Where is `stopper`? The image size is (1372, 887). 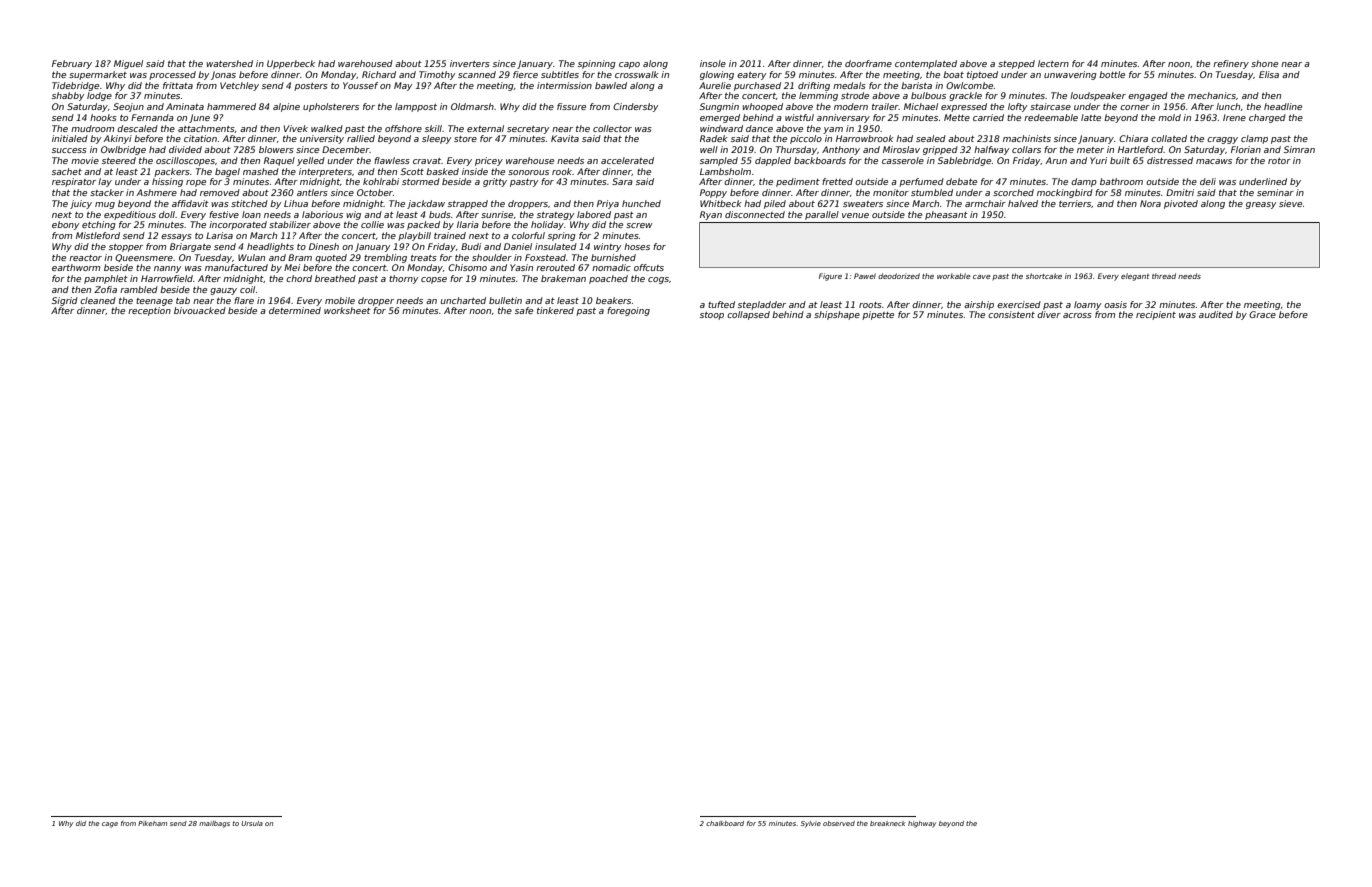 stopper is located at coordinates (126, 248).
